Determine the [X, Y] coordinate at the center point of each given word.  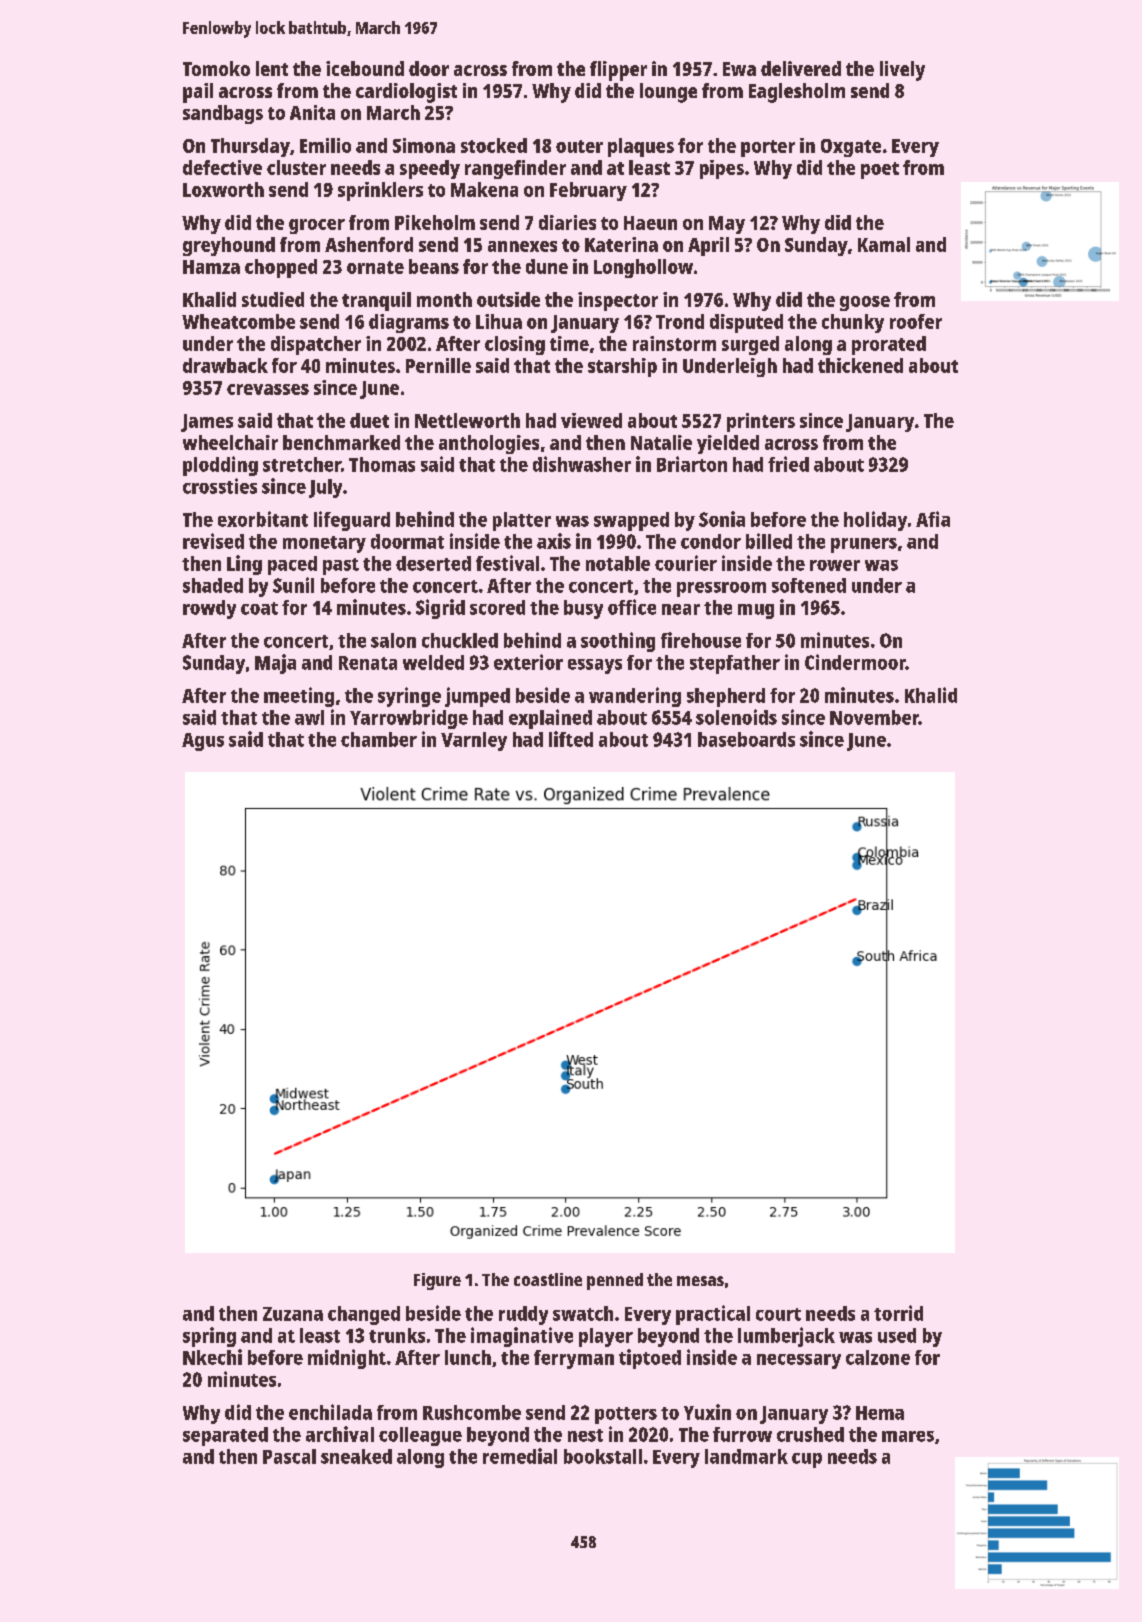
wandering [635, 697]
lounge [668, 93]
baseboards [746, 739]
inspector [618, 301]
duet [369, 420]
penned [615, 1281]
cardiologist [406, 93]
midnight [347, 1359]
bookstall [603, 1456]
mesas [700, 1281]
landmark [746, 1456]
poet [880, 170]
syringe [409, 697]
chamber [379, 739]
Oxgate [851, 148]
